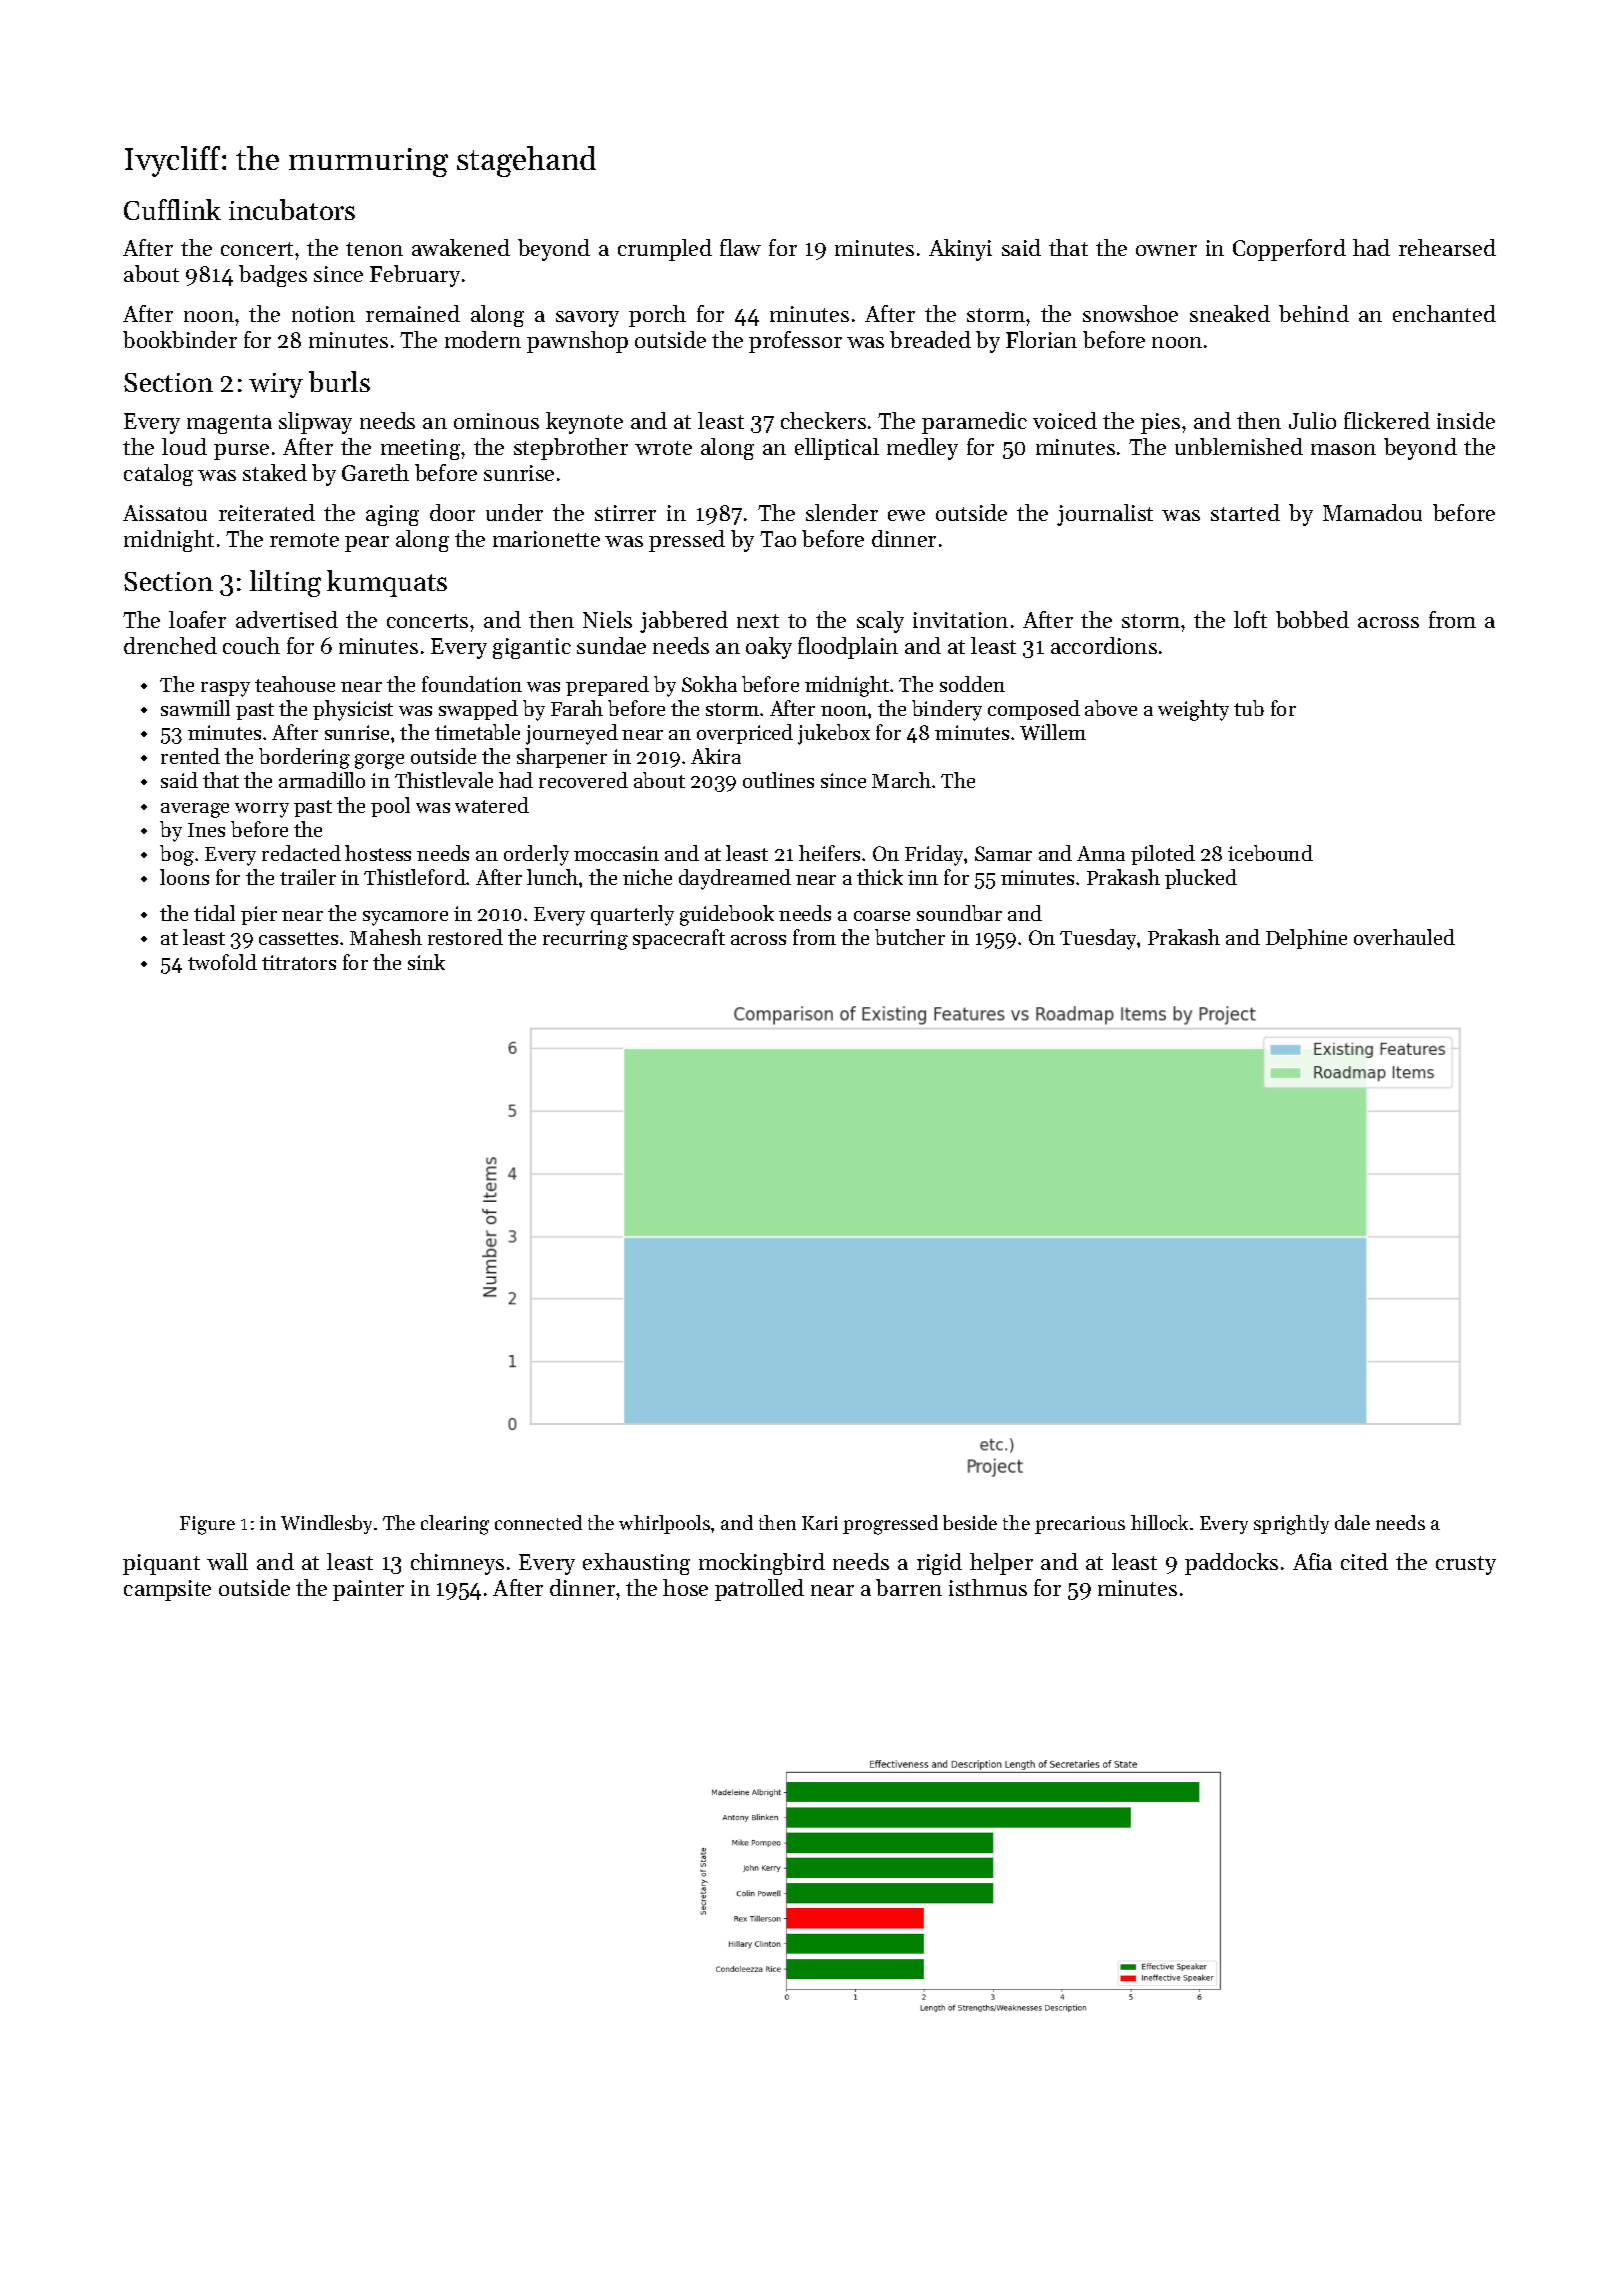 The height and width of the image is (2292, 1620). I want to click on Copperford, so click(1289, 250).
